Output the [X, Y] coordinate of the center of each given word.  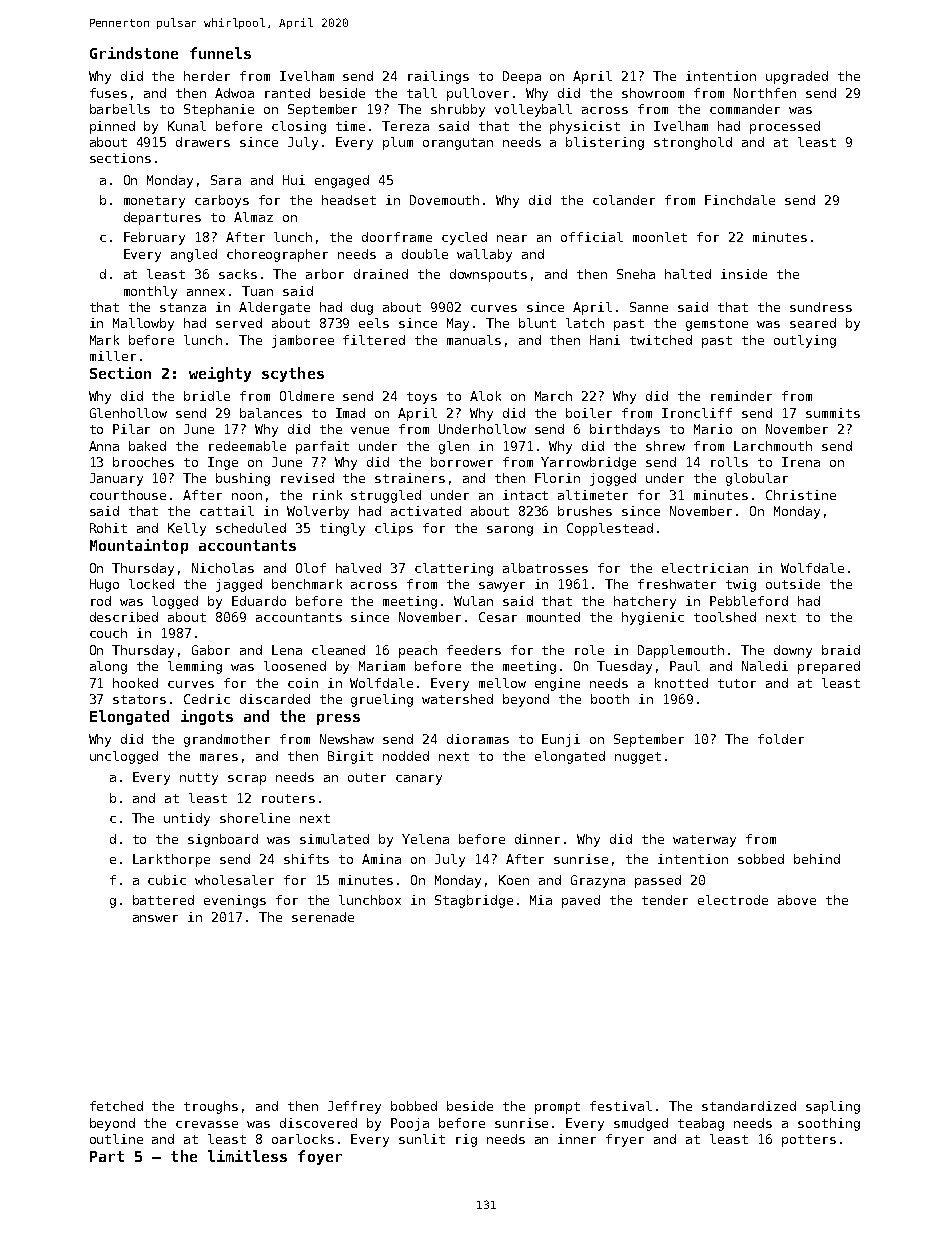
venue [370, 430]
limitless [247, 1156]
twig [741, 585]
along [108, 667]
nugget [638, 758]
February [154, 238]
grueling [382, 700]
